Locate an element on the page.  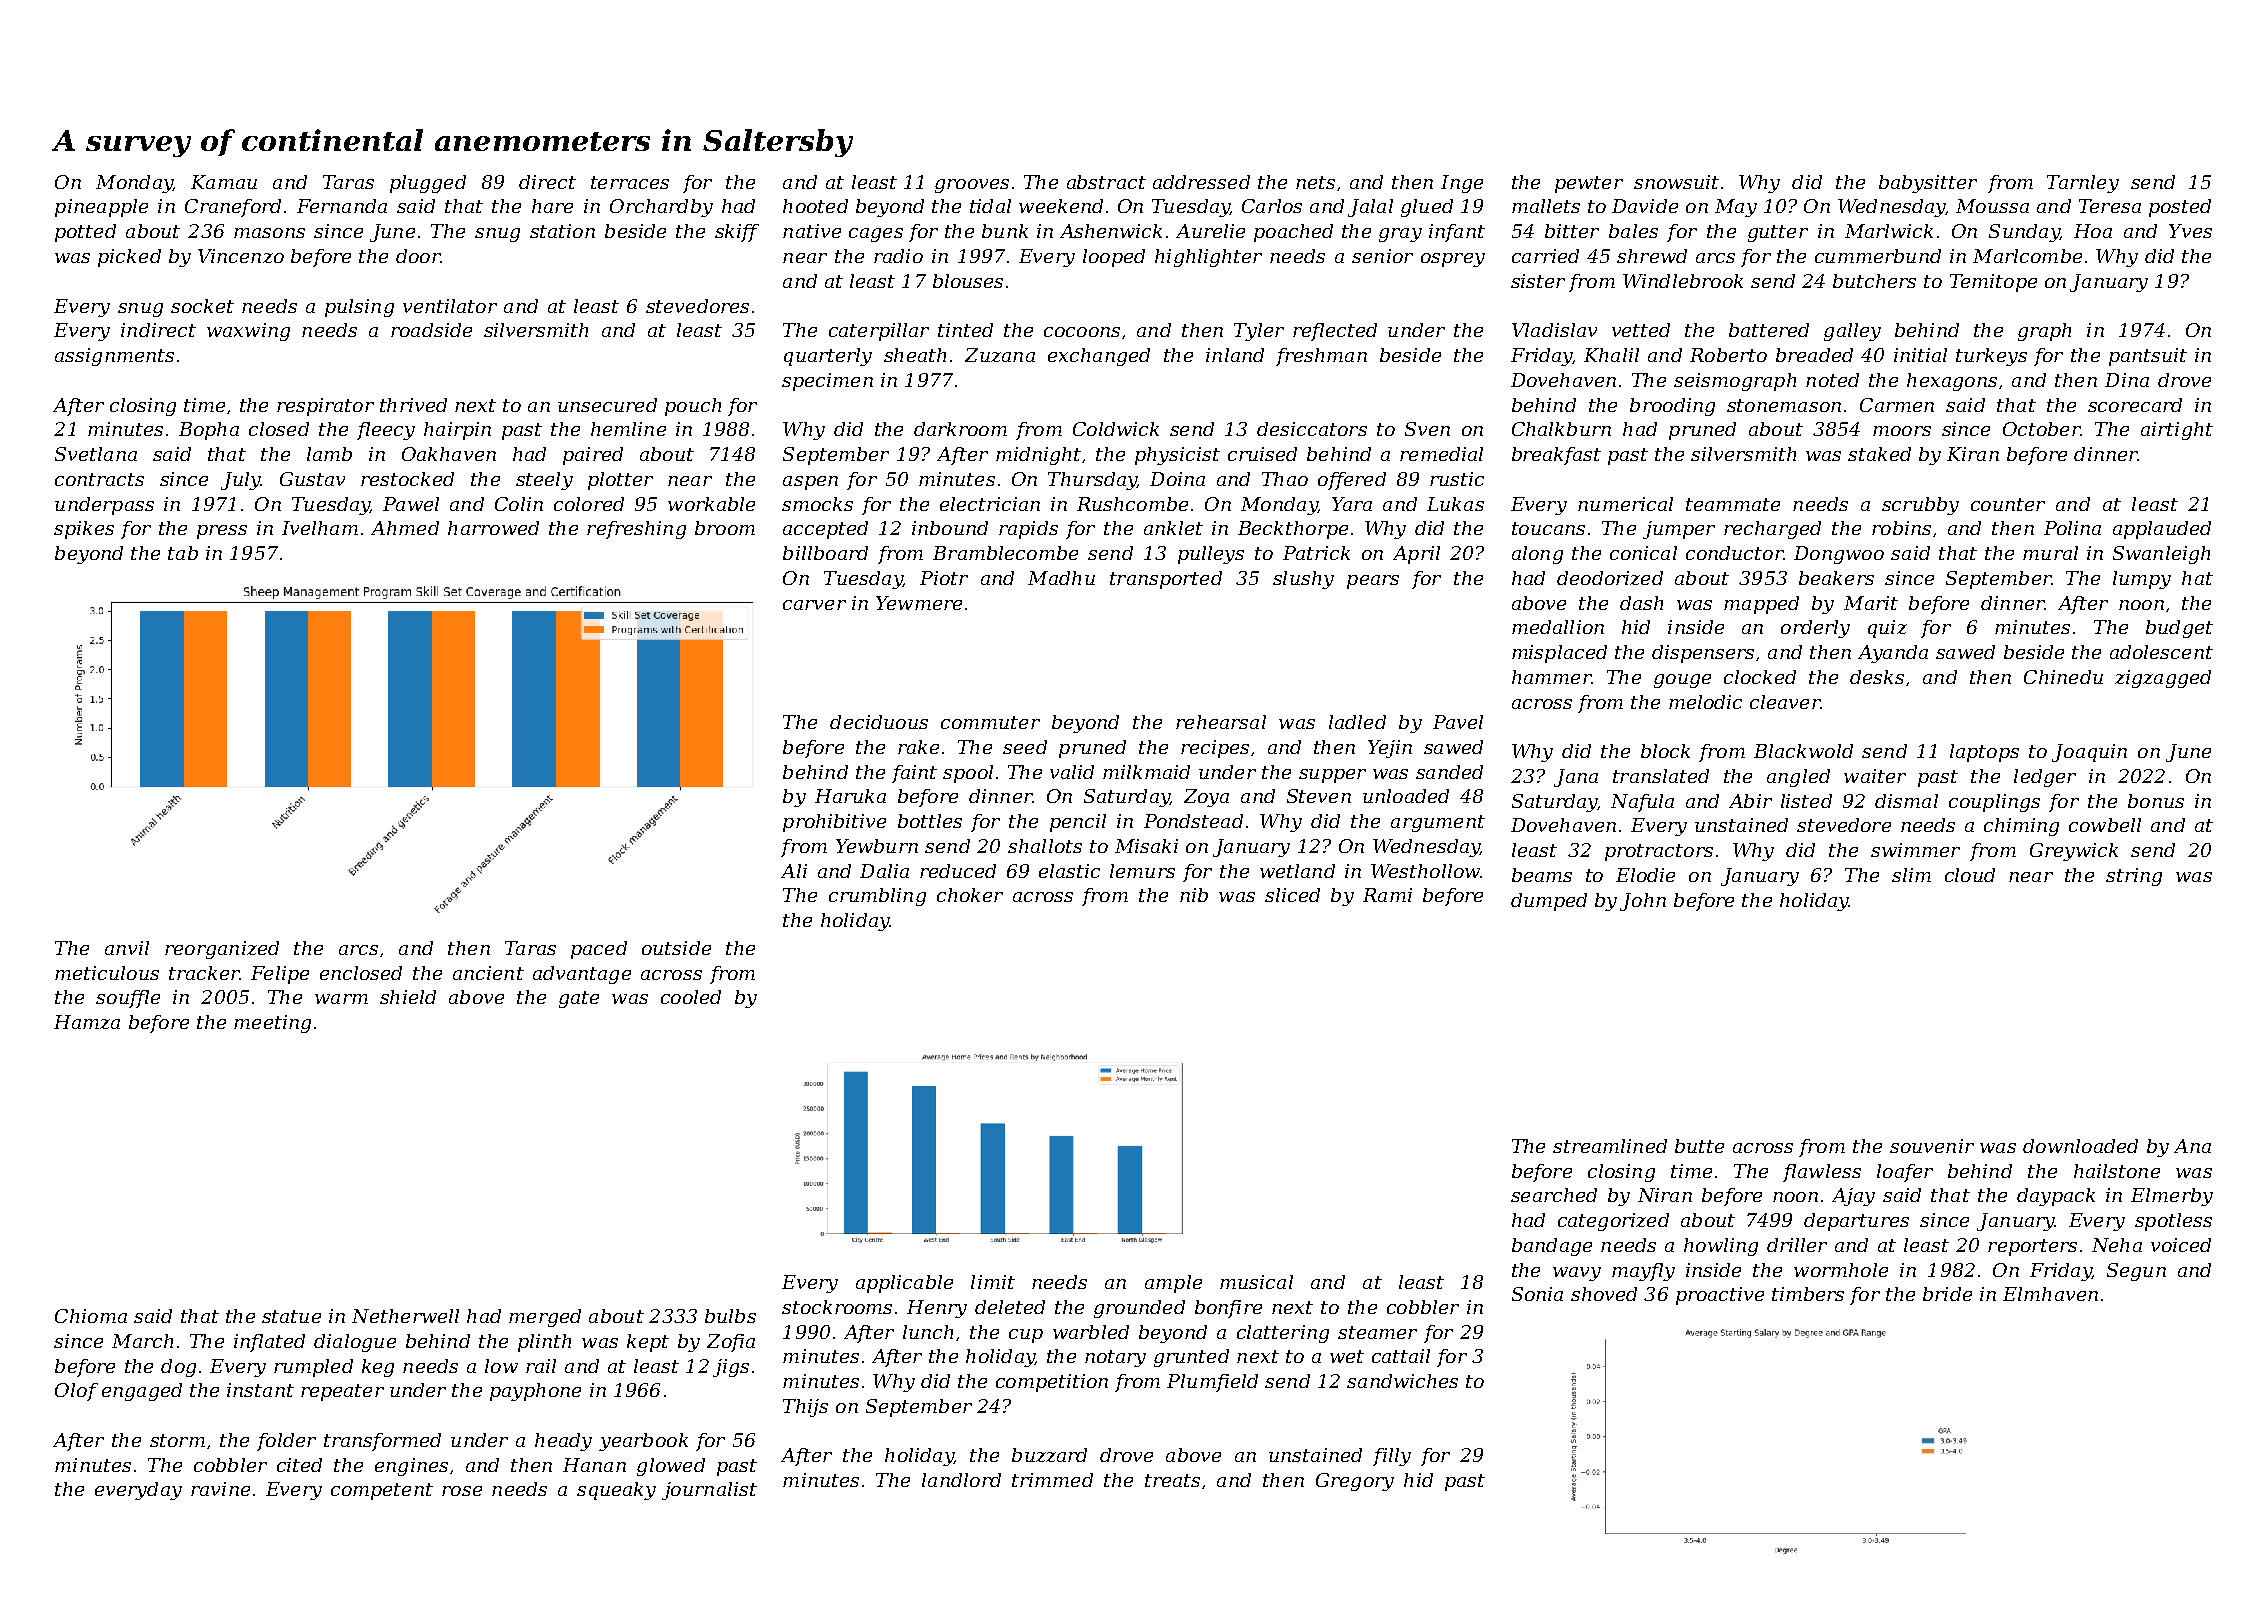
zigzagged is located at coordinates (2163, 679).
